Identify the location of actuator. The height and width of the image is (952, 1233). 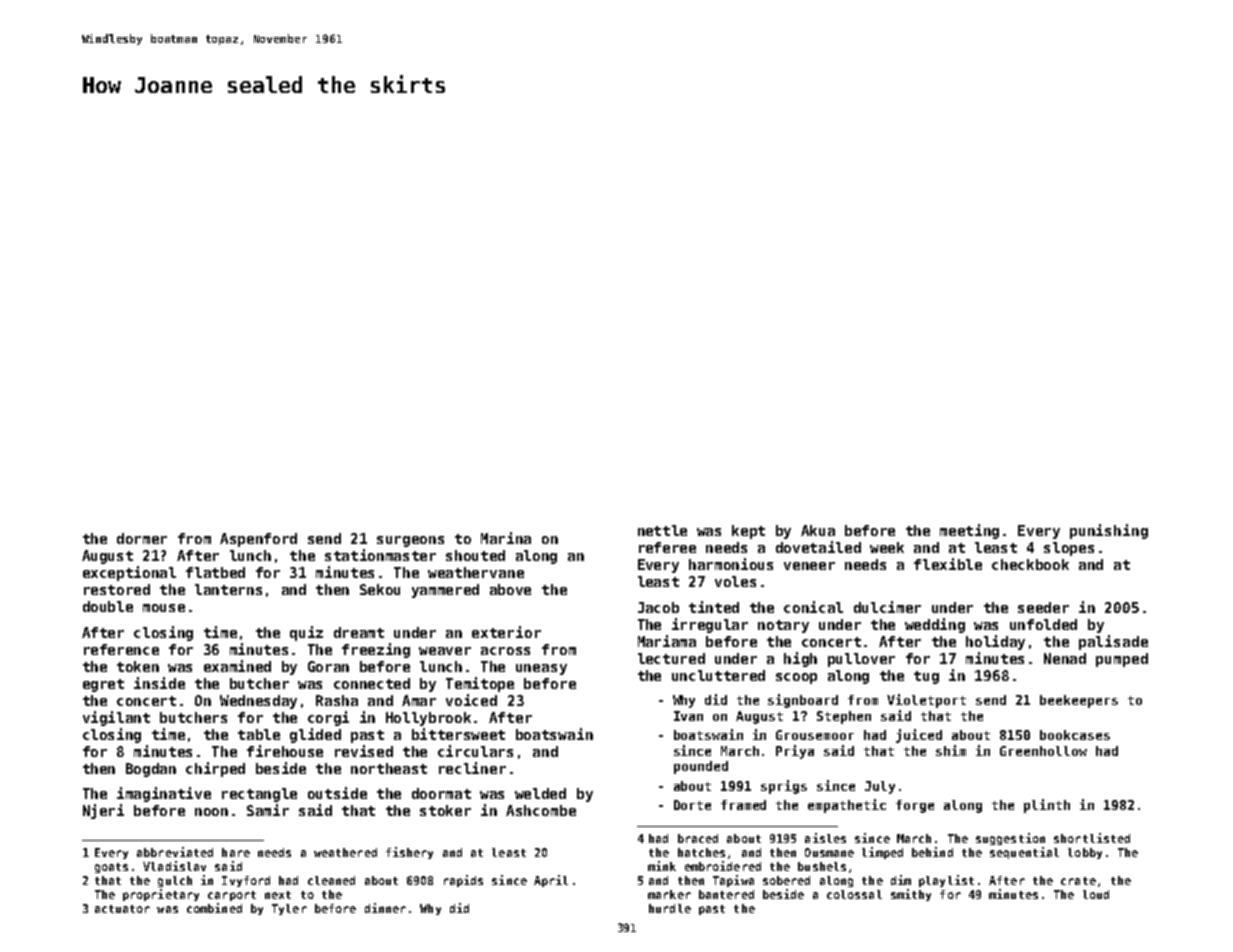
(122, 909).
